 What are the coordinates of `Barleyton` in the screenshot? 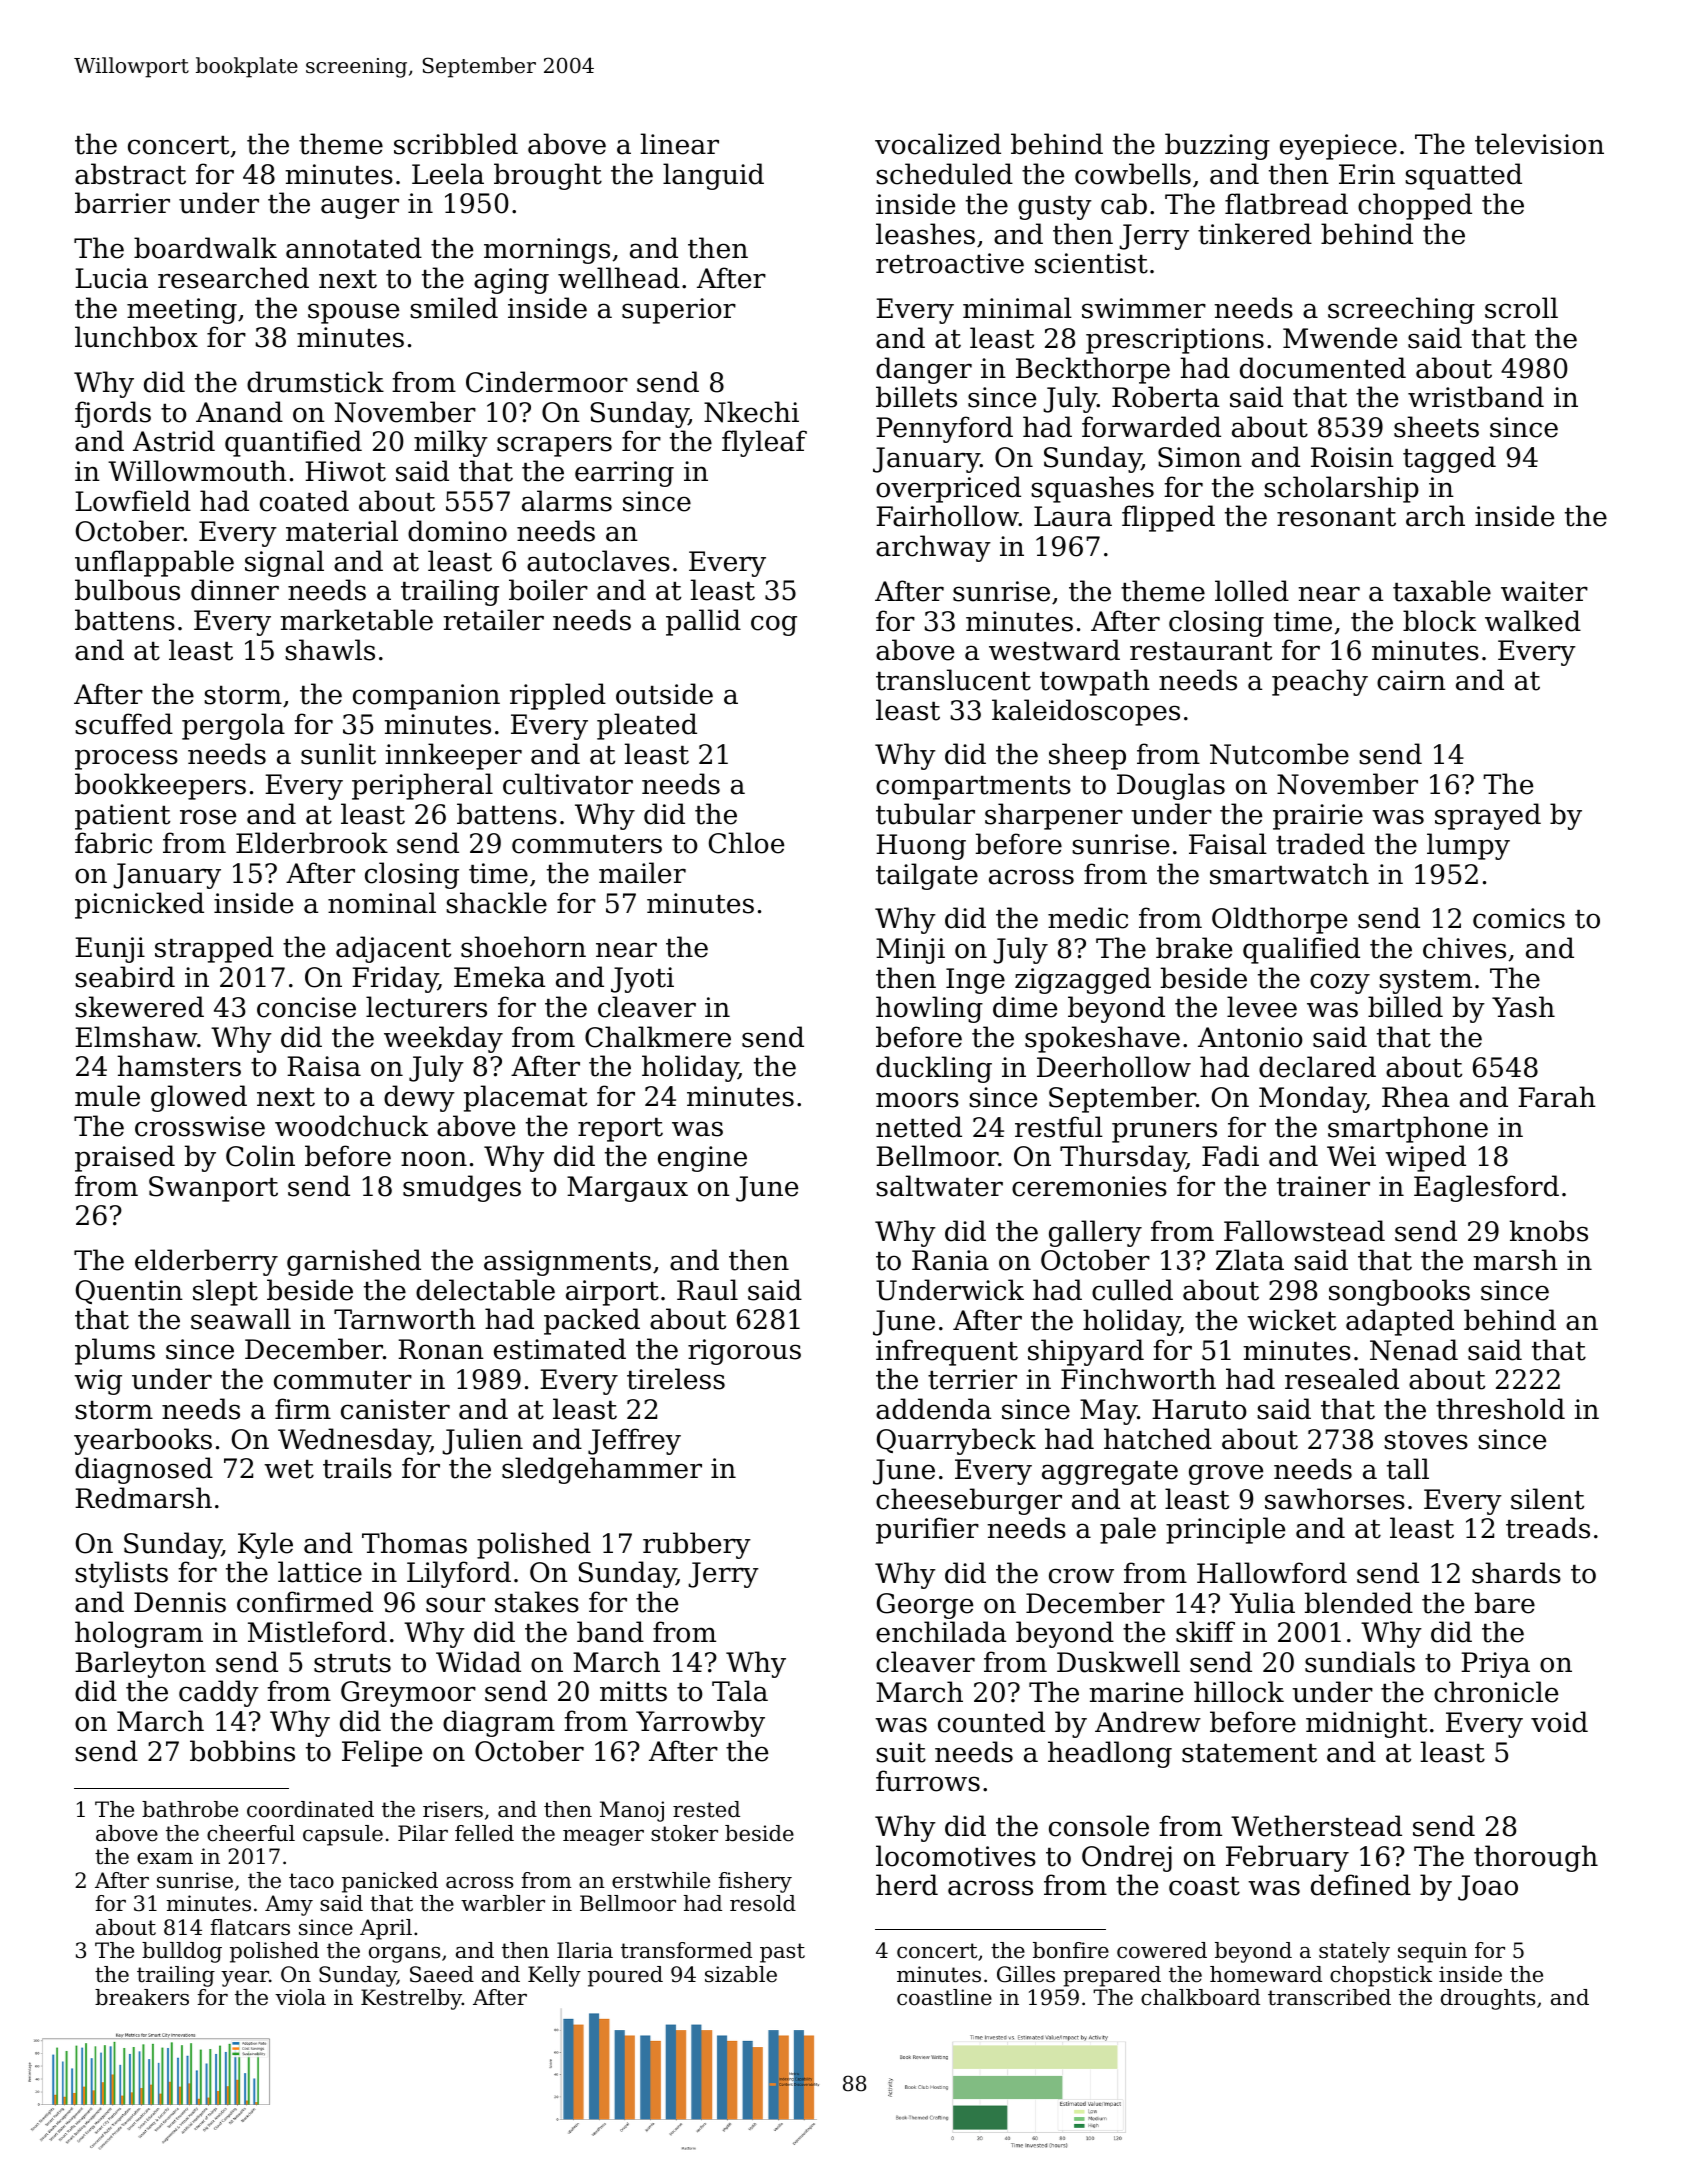 It's located at (140, 1664).
